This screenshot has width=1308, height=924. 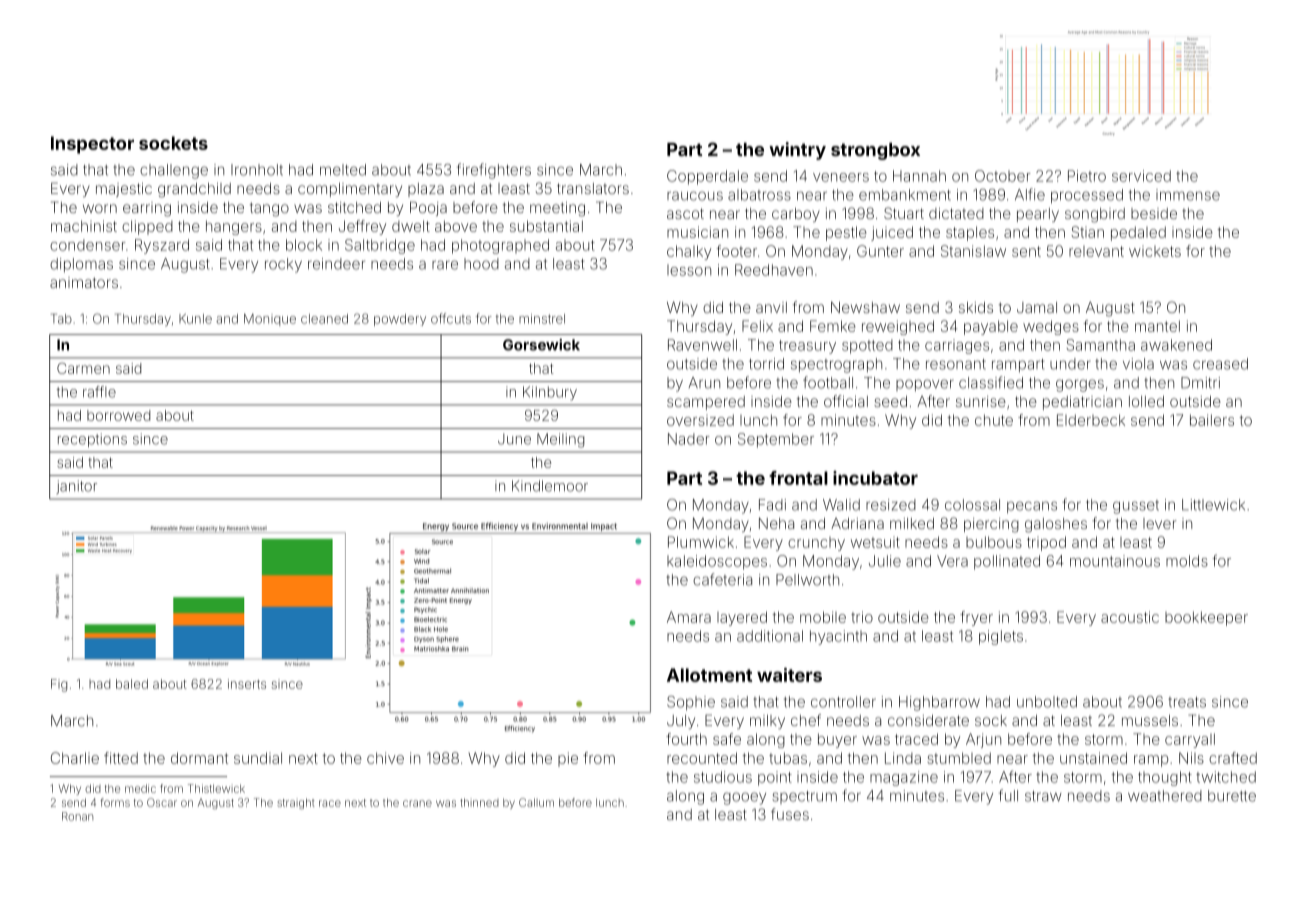 What do you see at coordinates (77, 487) in the screenshot?
I see `janitor` at bounding box center [77, 487].
